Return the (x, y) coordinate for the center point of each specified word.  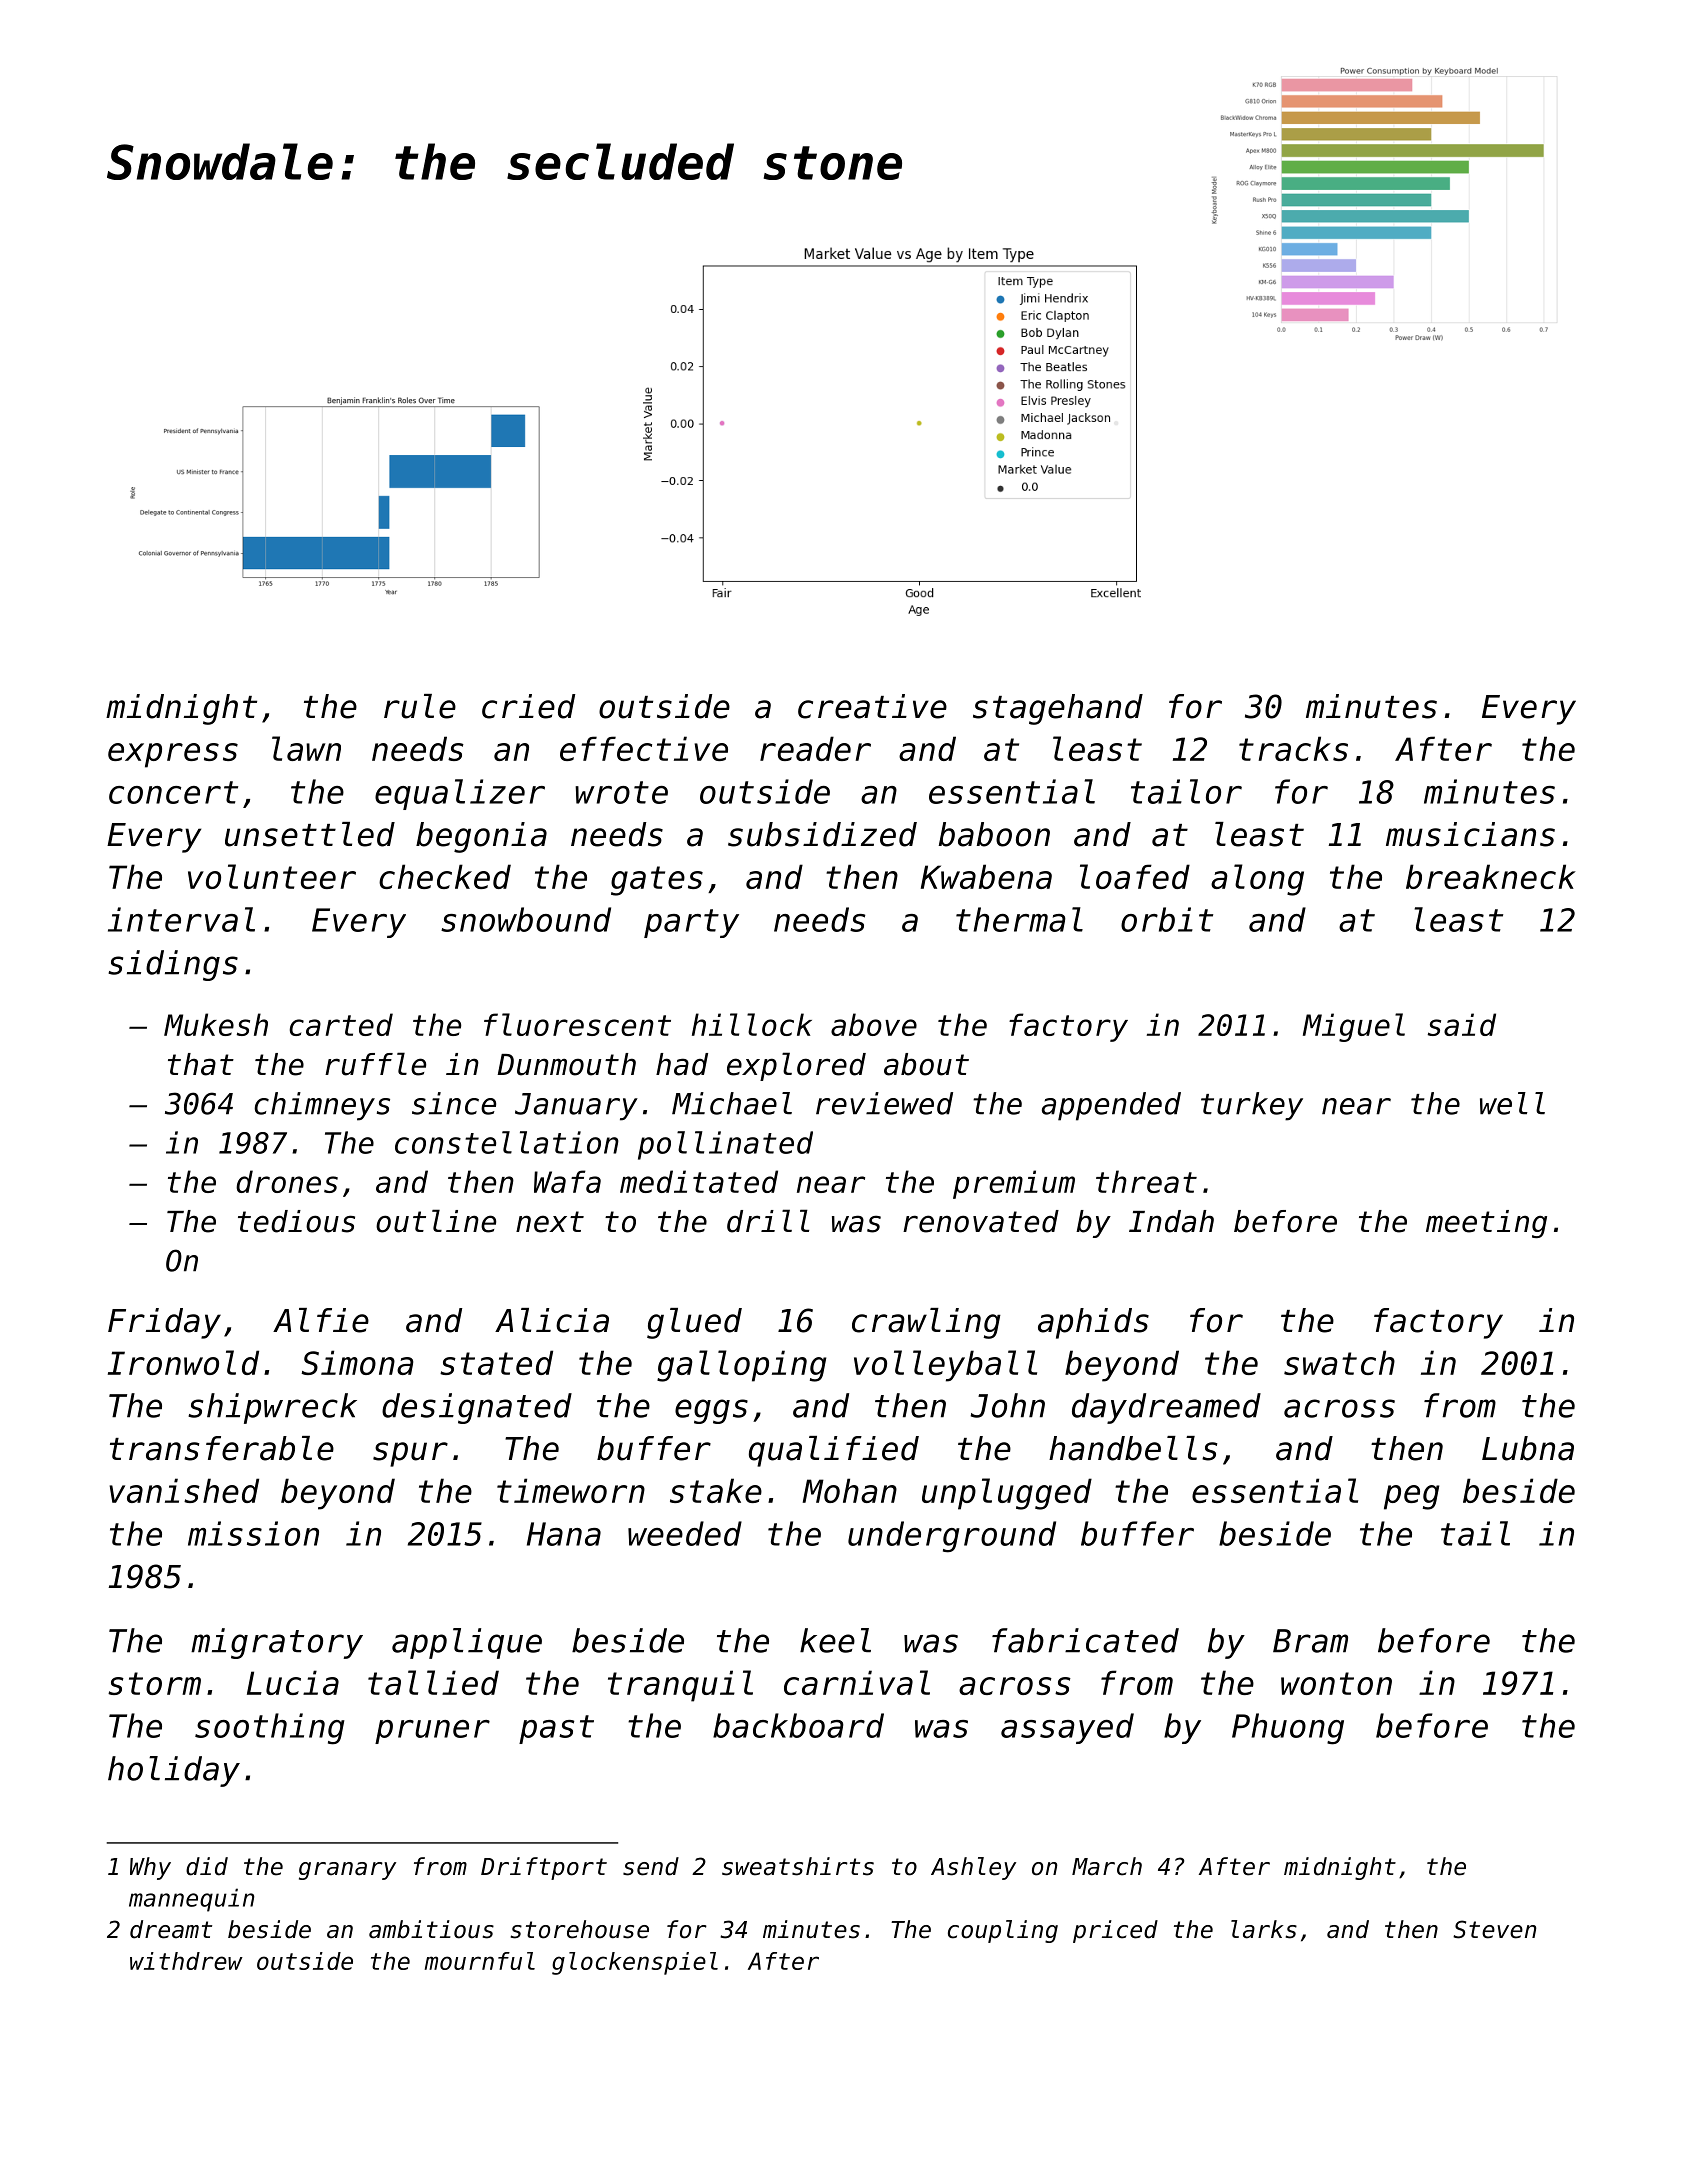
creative (872, 706)
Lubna (1528, 1448)
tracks (1293, 748)
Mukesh (216, 1024)
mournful (479, 1961)
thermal (1019, 919)
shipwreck (272, 1408)
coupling (1003, 1931)
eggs (711, 1411)
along (1257, 880)
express (173, 755)
